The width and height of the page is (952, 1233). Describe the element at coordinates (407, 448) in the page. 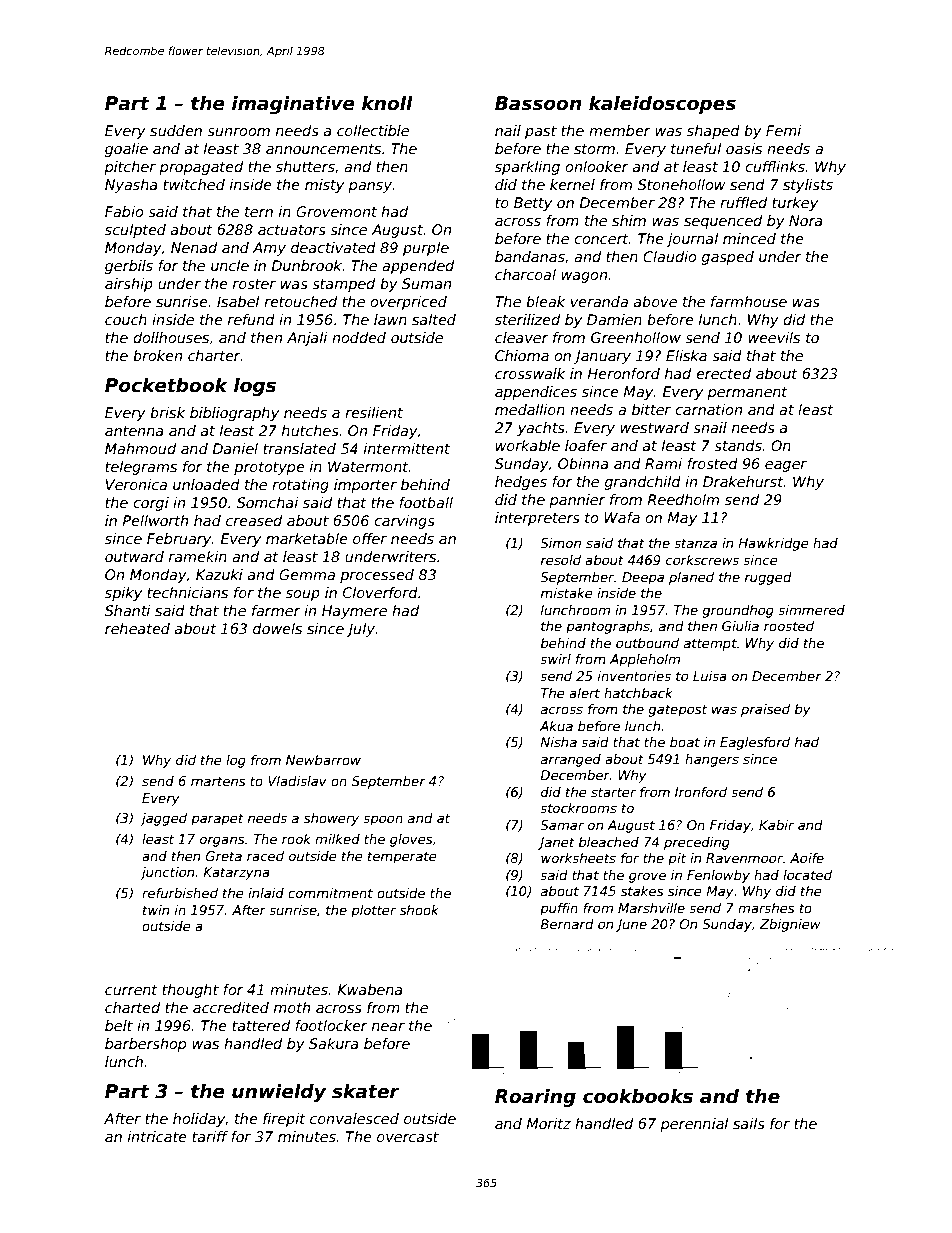

I see `intermittent` at that location.
